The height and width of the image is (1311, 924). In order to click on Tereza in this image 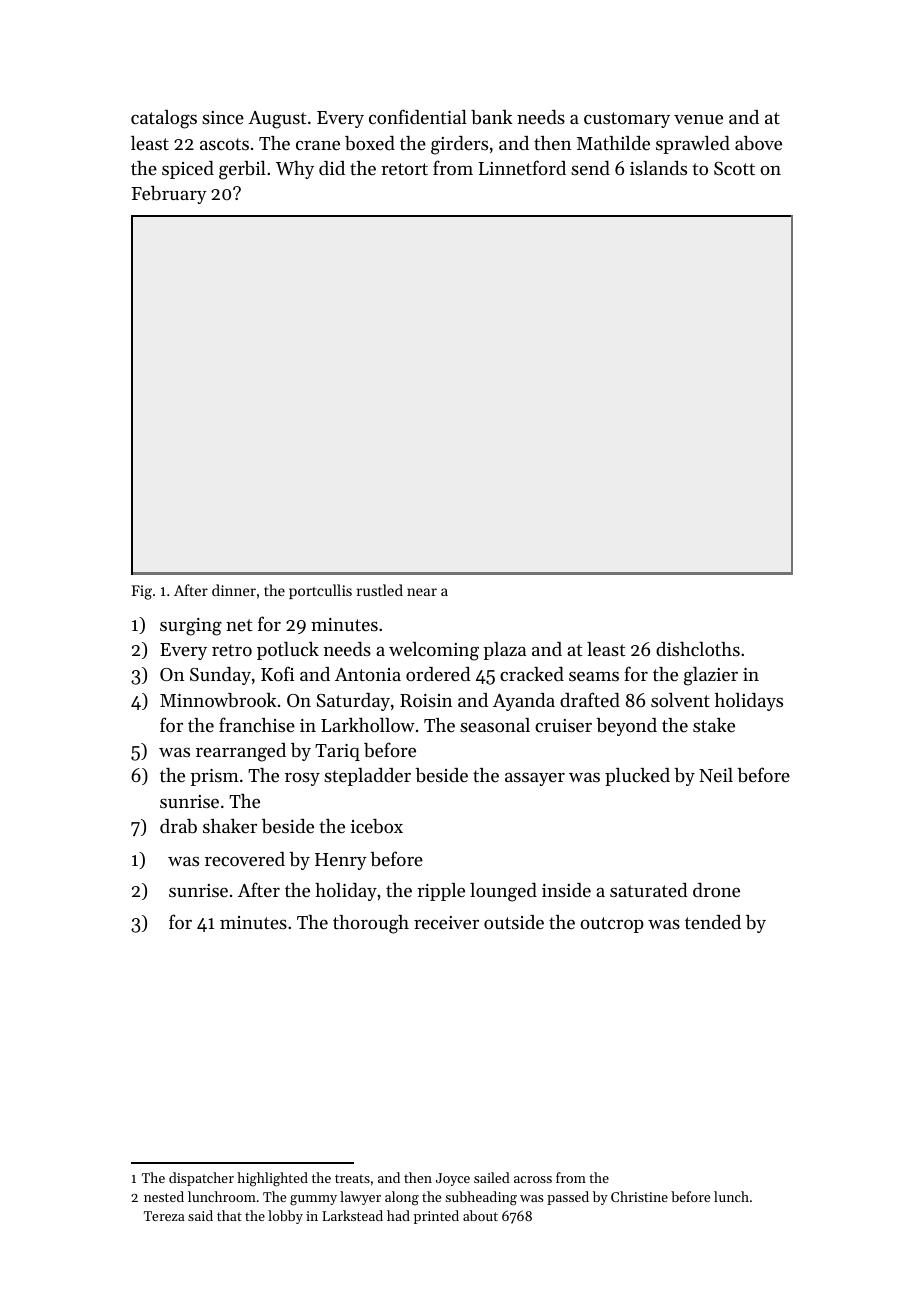, I will do `click(164, 1216)`.
